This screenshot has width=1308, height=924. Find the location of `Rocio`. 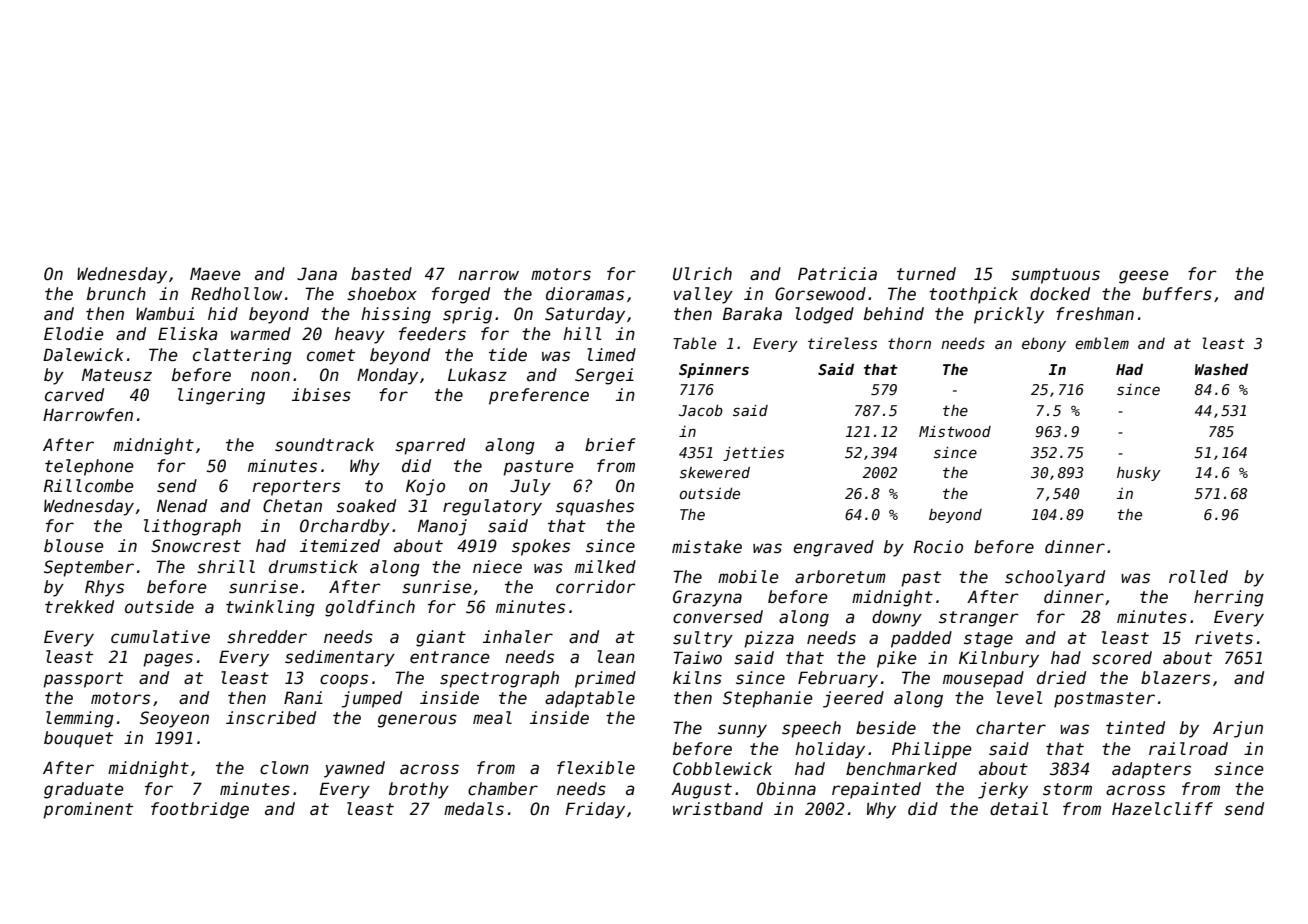

Rocio is located at coordinates (938, 547).
